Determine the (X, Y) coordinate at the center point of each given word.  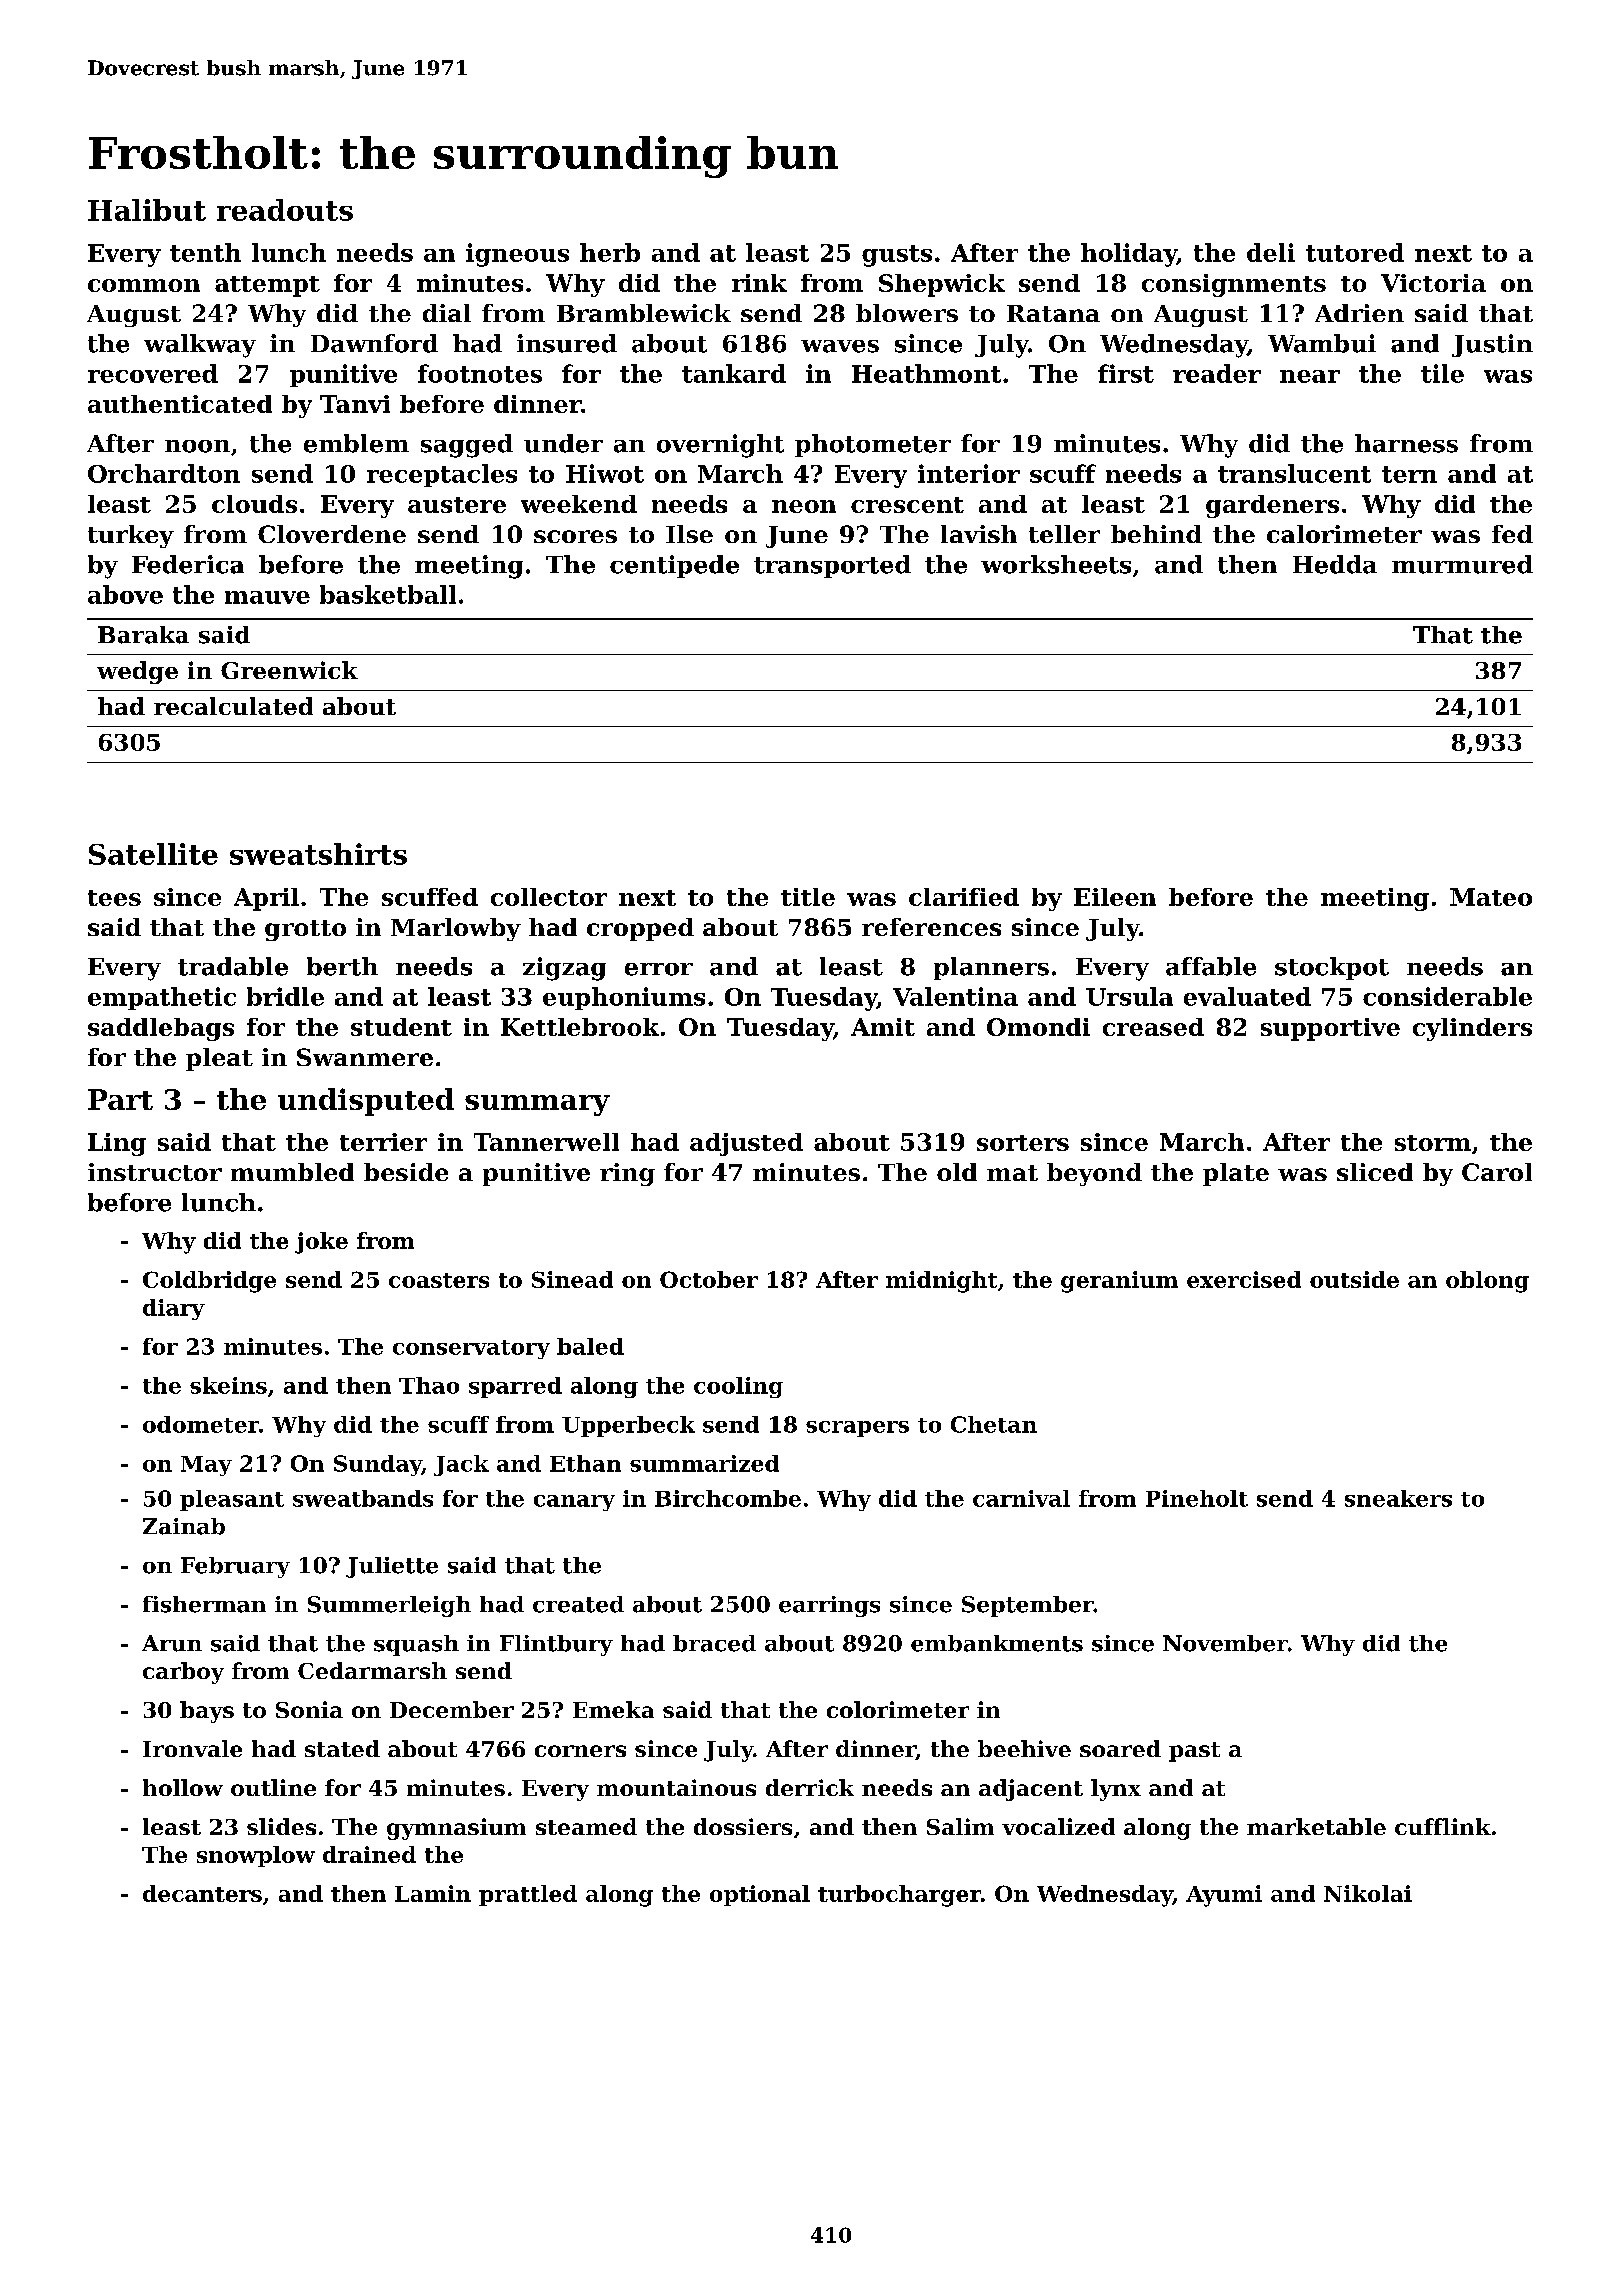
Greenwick (289, 670)
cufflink (1443, 1826)
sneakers (1398, 1498)
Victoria (1433, 283)
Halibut (147, 210)
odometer (201, 1424)
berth (342, 966)
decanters (202, 1893)
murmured (1462, 564)
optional (760, 1895)
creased (1153, 1027)
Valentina (955, 996)
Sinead (572, 1279)
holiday (1129, 255)
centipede (674, 566)
